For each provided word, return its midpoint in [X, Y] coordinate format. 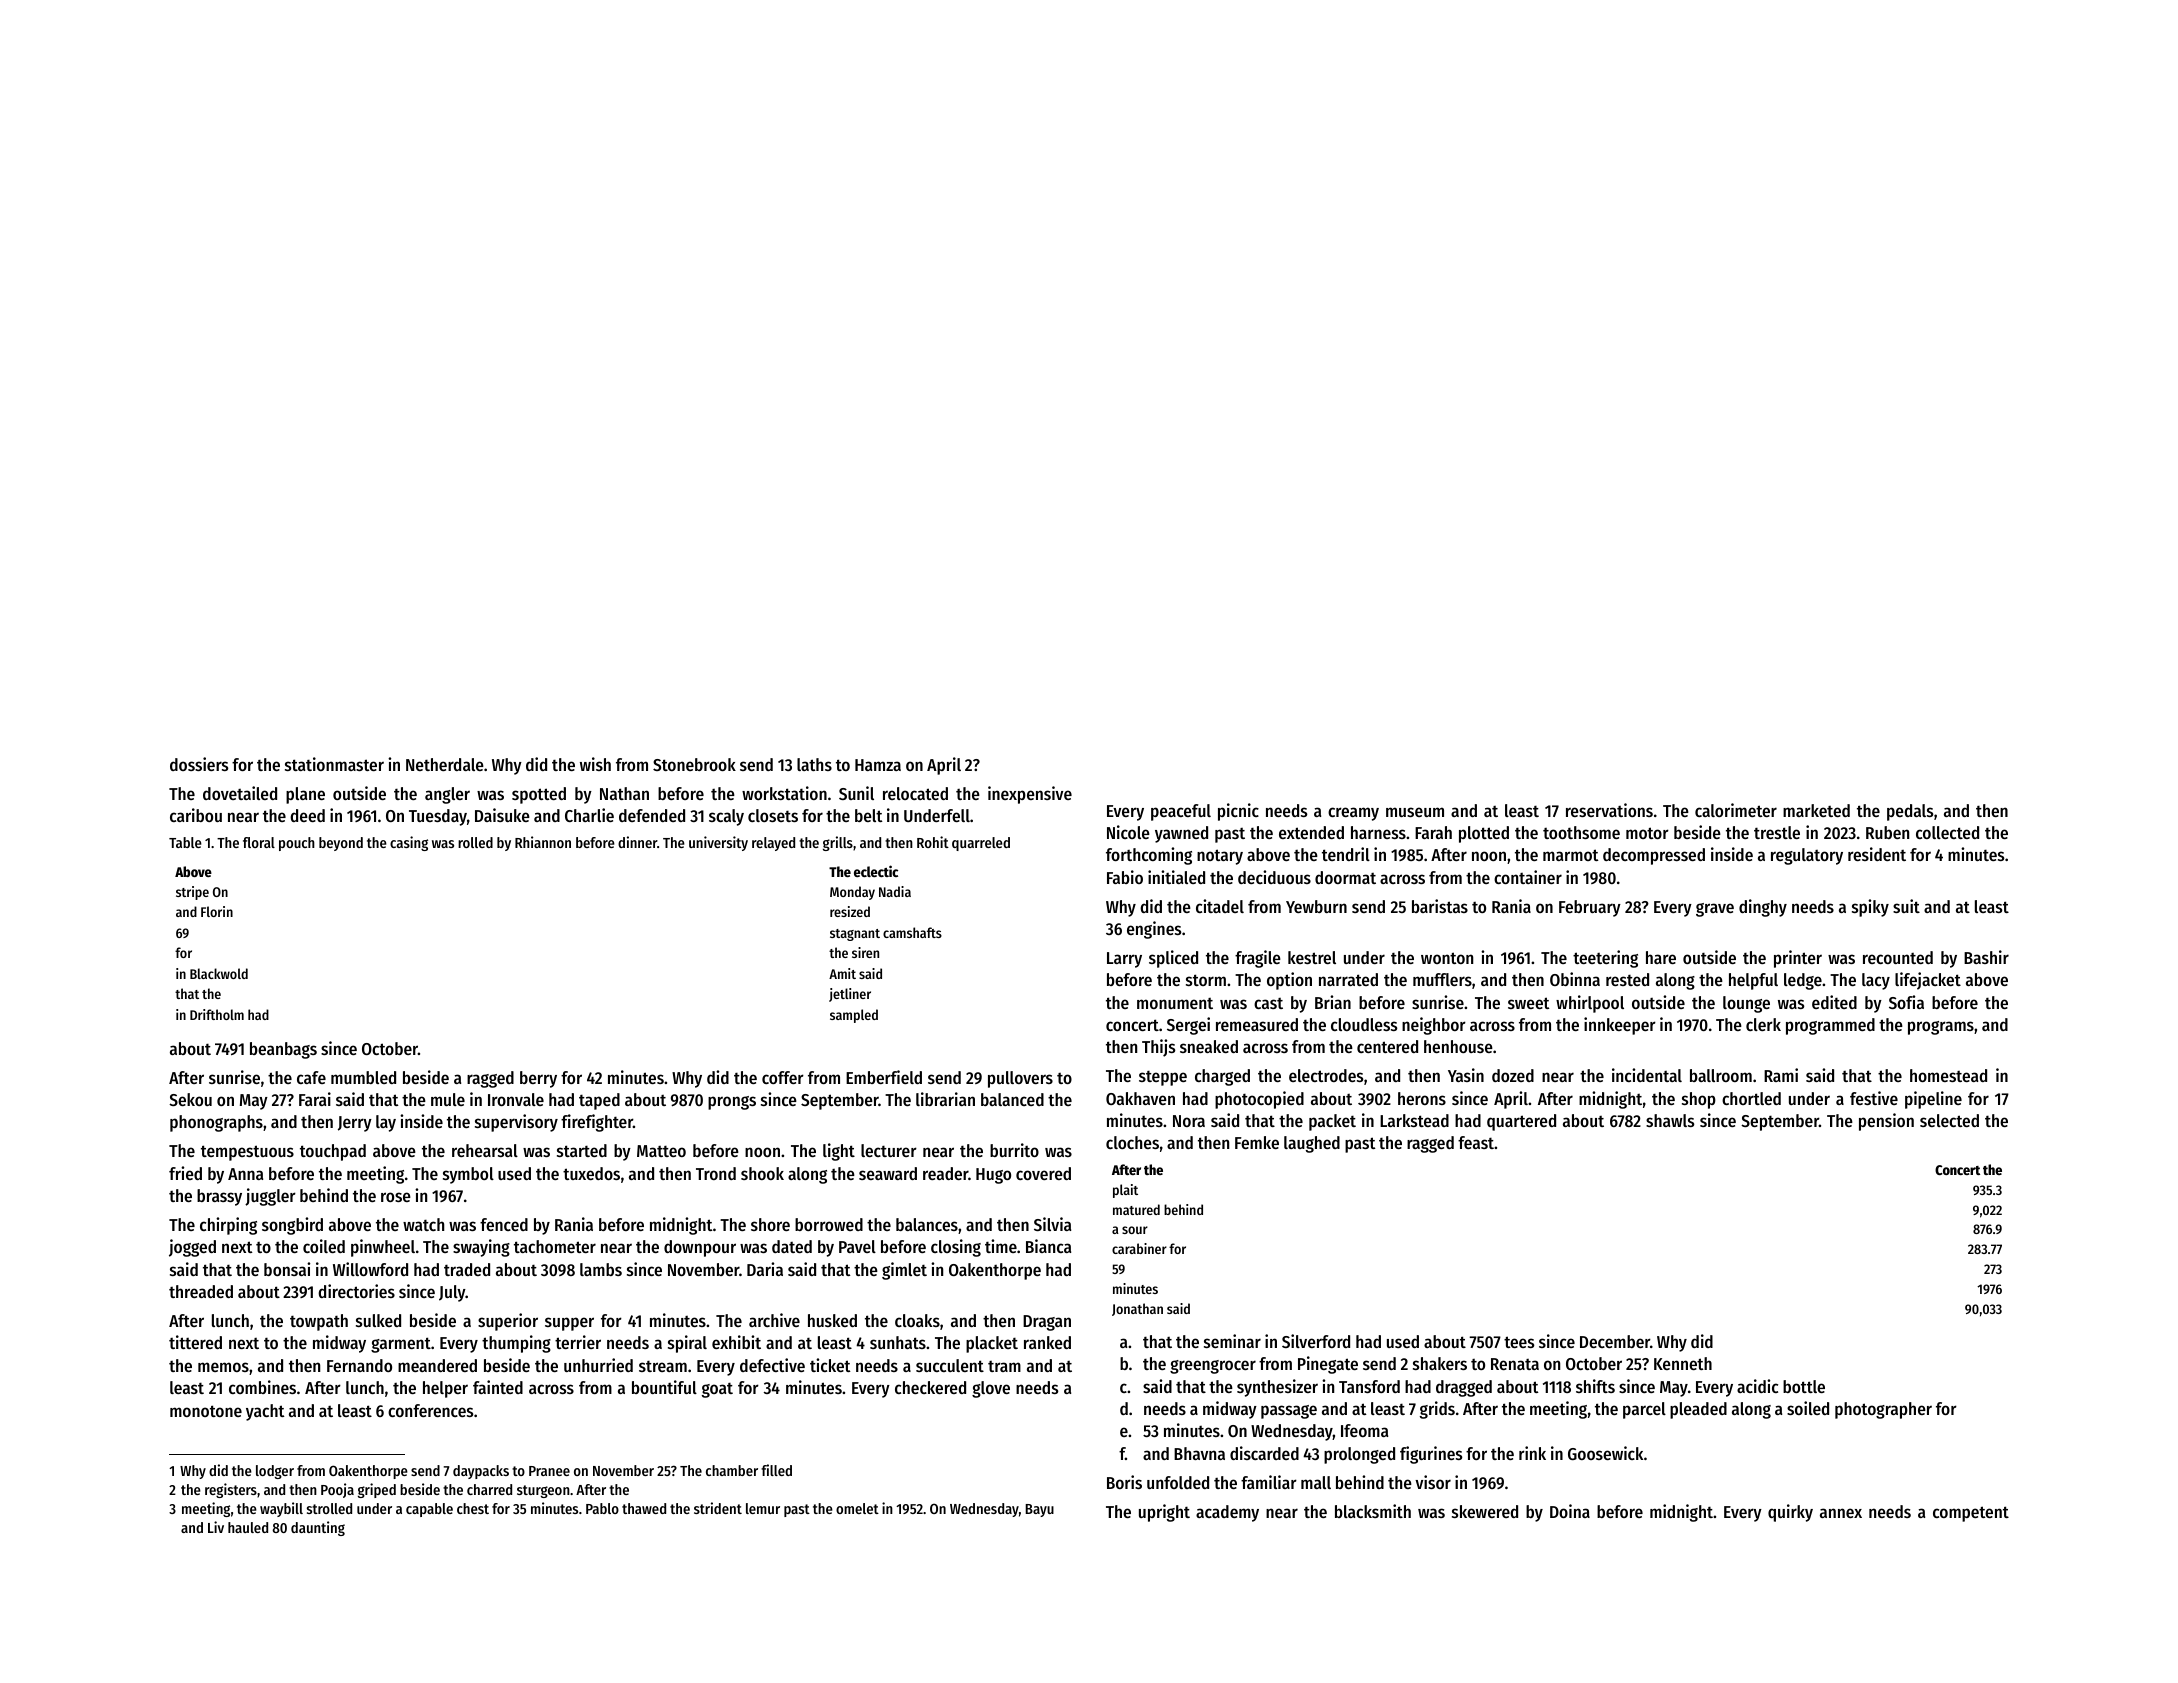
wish [595, 764]
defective [772, 1365]
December [1615, 1341]
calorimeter [1736, 810]
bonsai [287, 1269]
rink [1532, 1453]
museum [1415, 812]
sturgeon [543, 1491]
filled [776, 1470]
